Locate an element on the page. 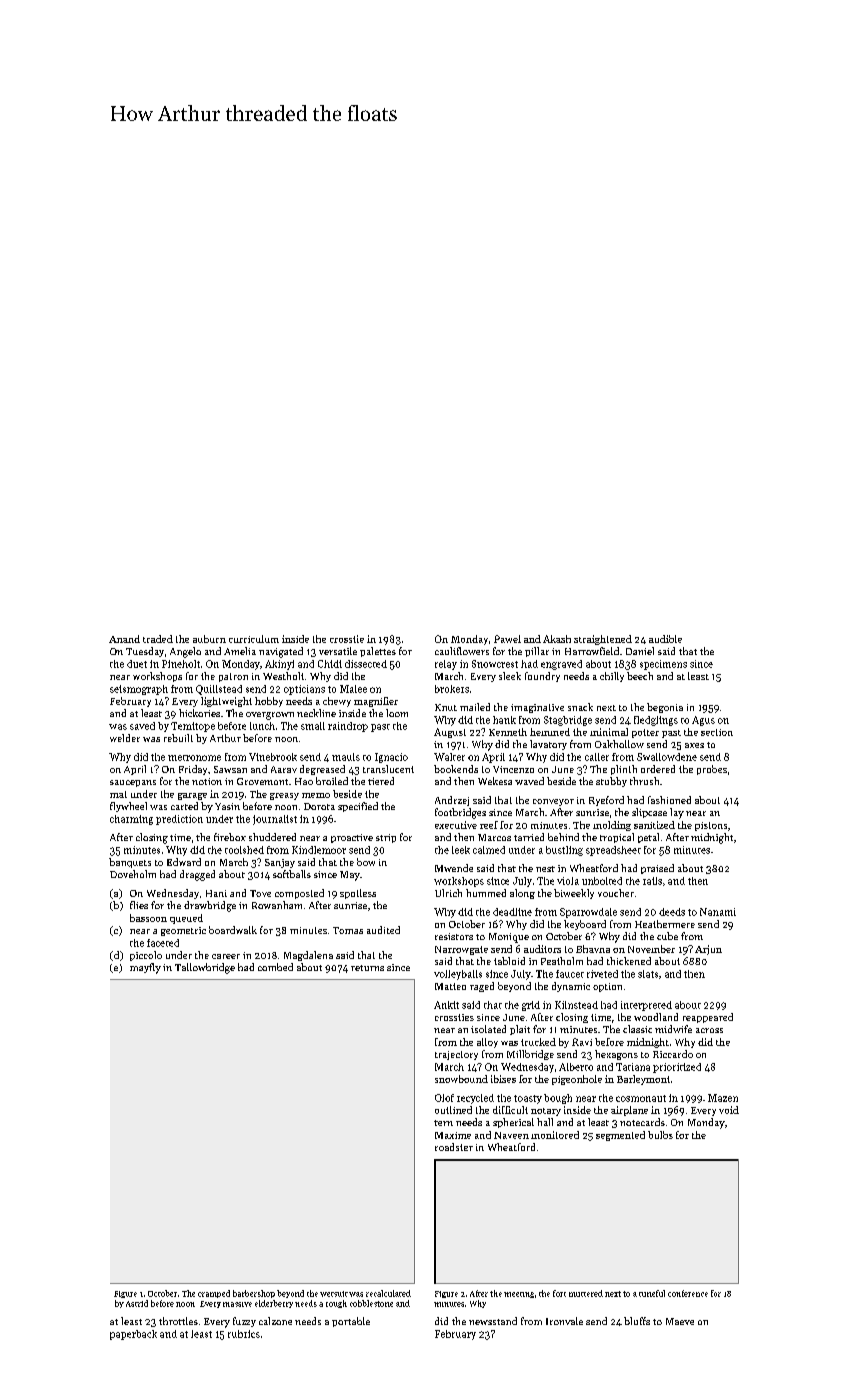 The width and height of the page is (849, 1400). specimens is located at coordinates (663, 665).
